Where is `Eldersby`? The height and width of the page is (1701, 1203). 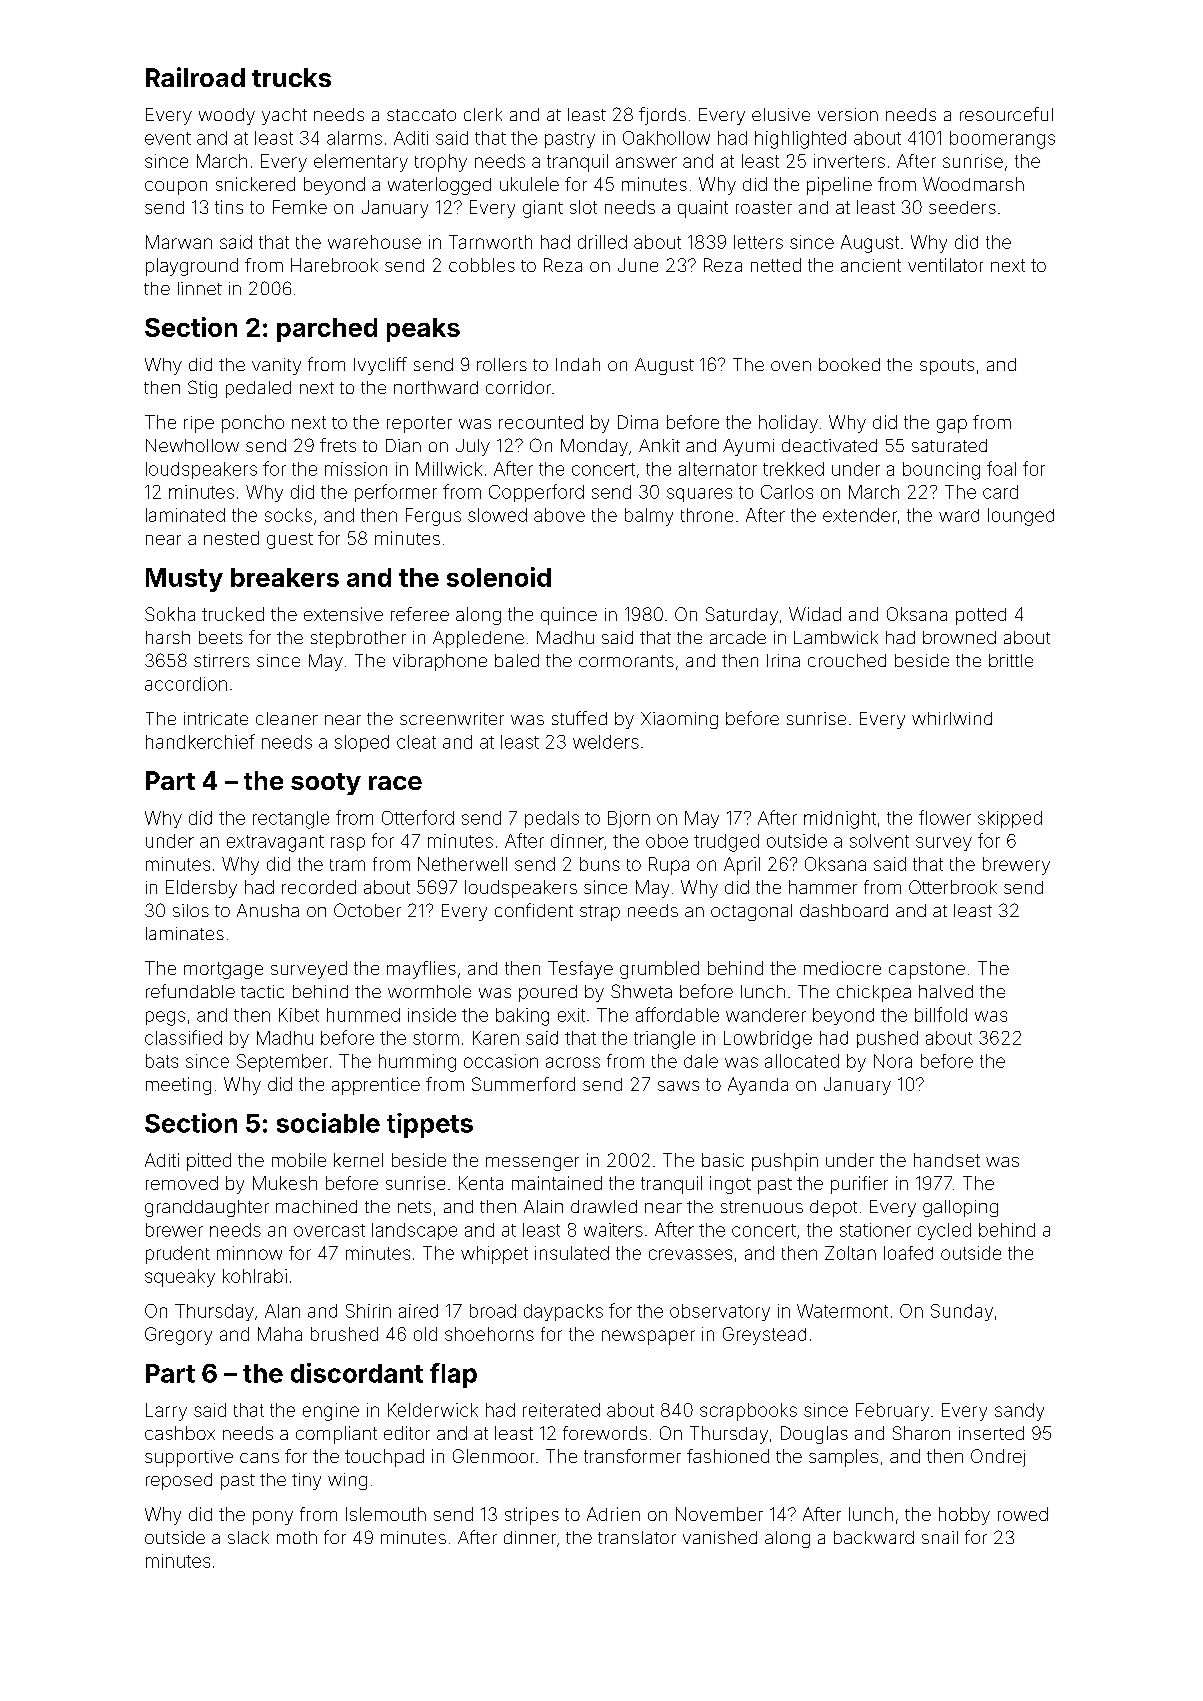 Eldersby is located at coordinates (201, 889).
